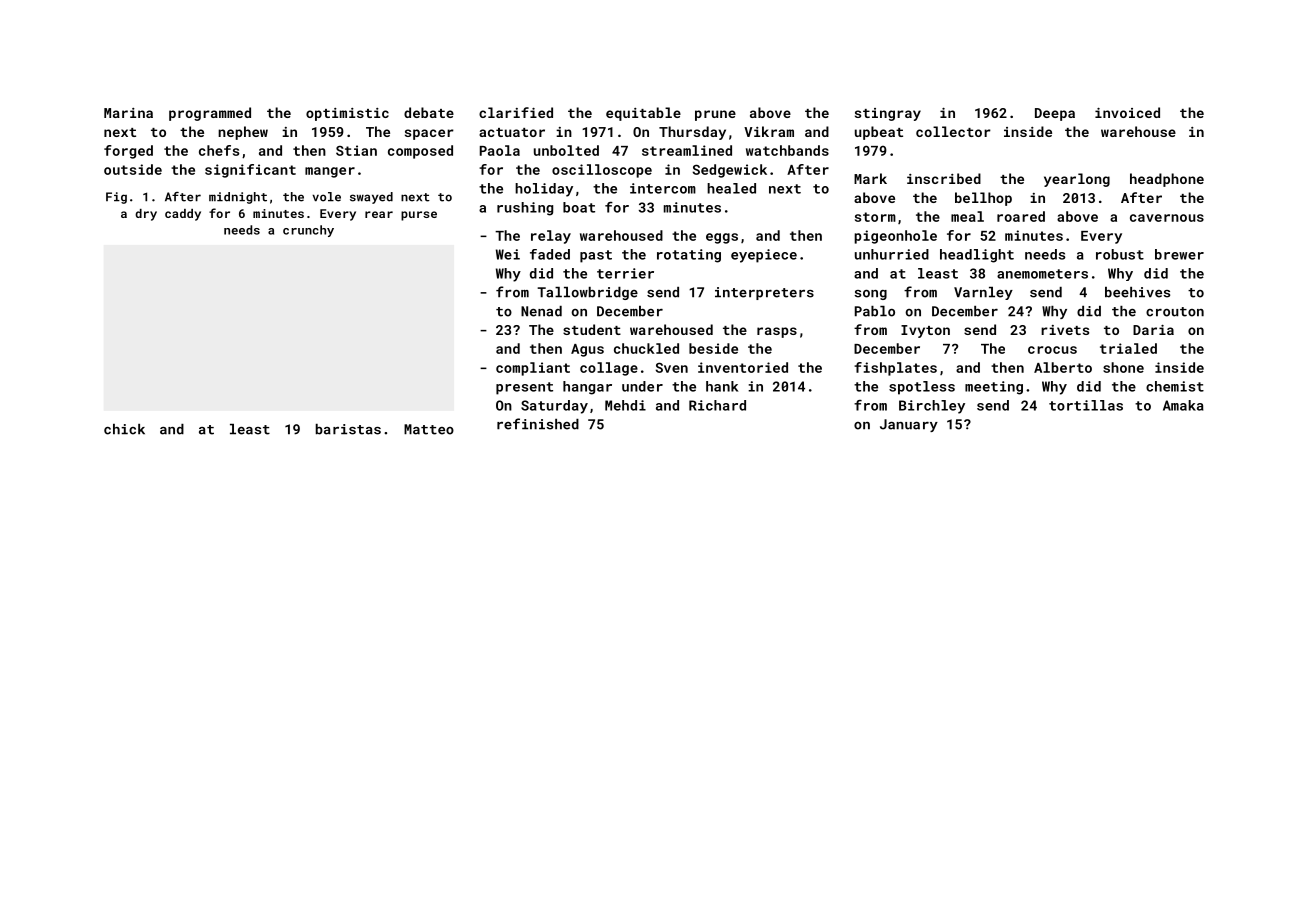 This page has width=1308, height=924. I want to click on invoiced, so click(1127, 112).
